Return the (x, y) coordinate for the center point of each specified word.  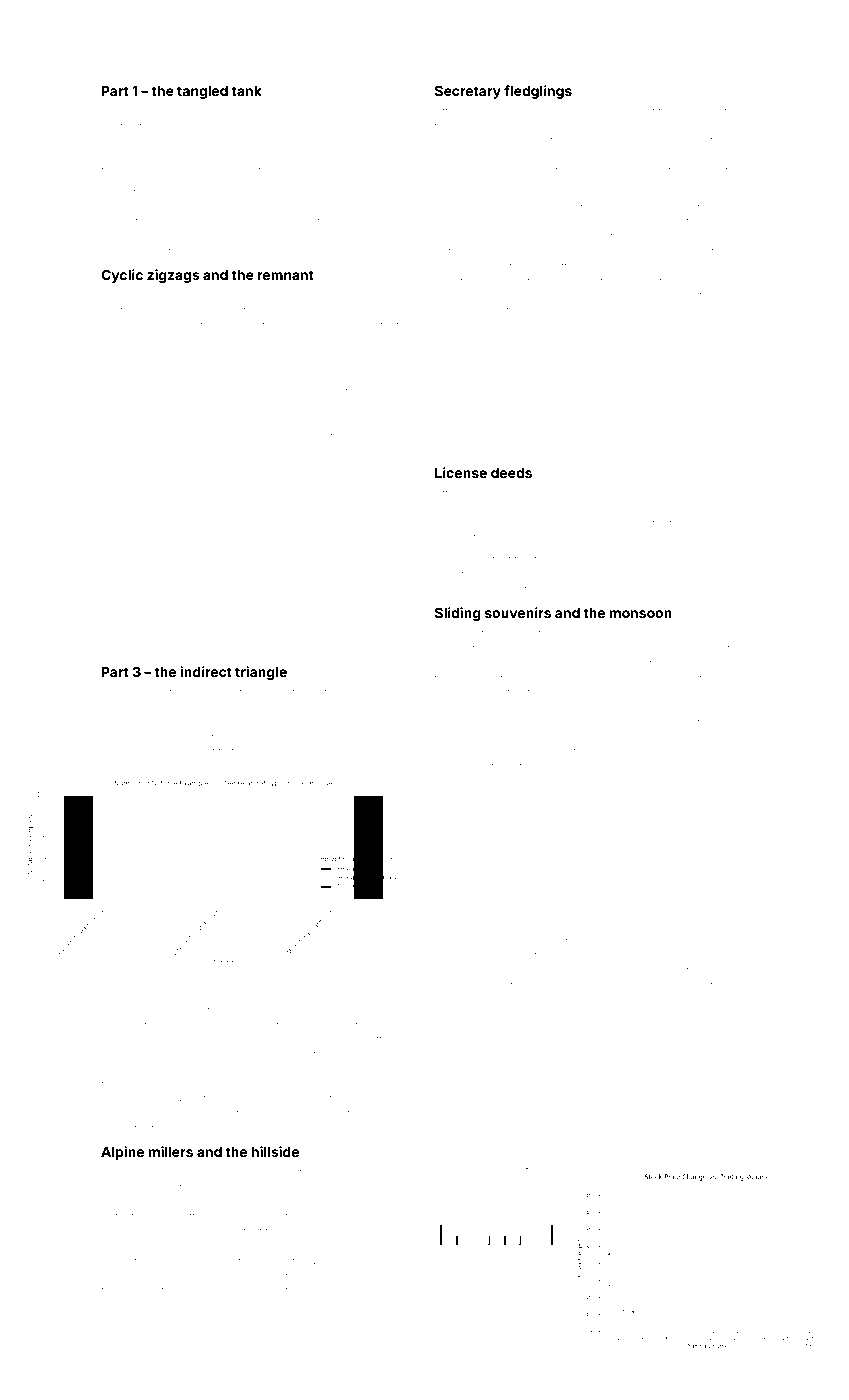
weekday (376, 1278)
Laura (244, 1011)
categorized (317, 1174)
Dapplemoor (356, 156)
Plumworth (692, 251)
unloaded (126, 370)
